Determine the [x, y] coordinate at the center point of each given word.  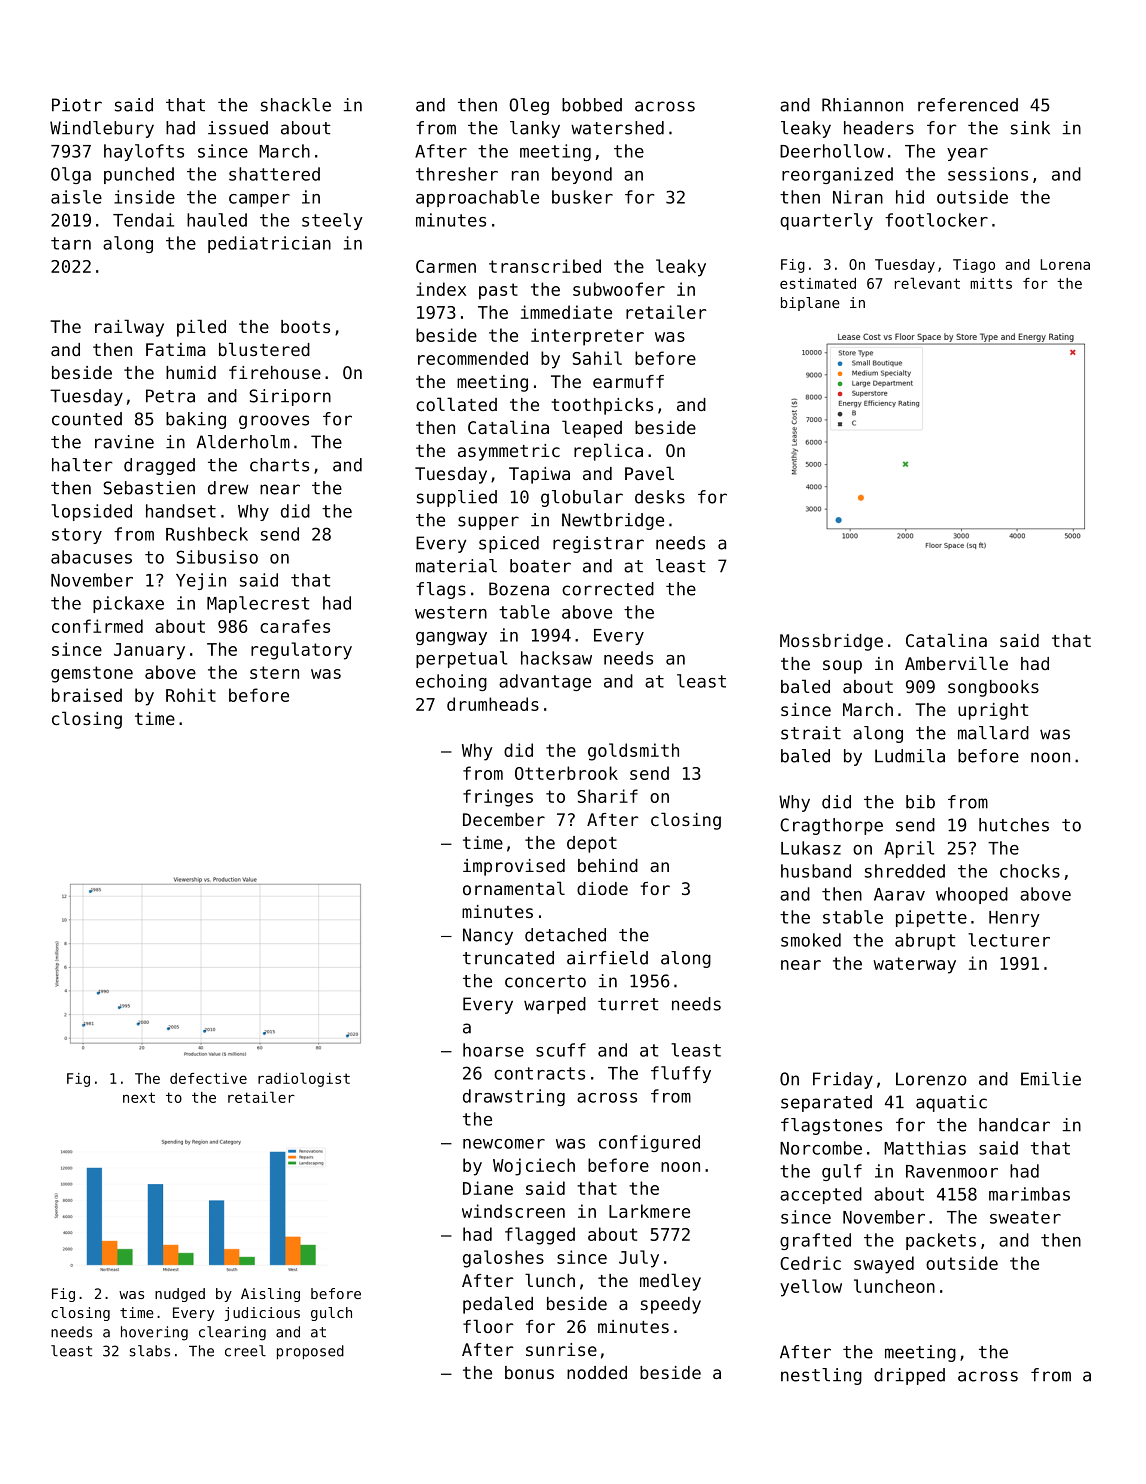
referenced [968, 105]
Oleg [529, 106]
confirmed [97, 626]
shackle [296, 105]
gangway [451, 638]
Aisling [270, 1295]
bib [920, 802]
